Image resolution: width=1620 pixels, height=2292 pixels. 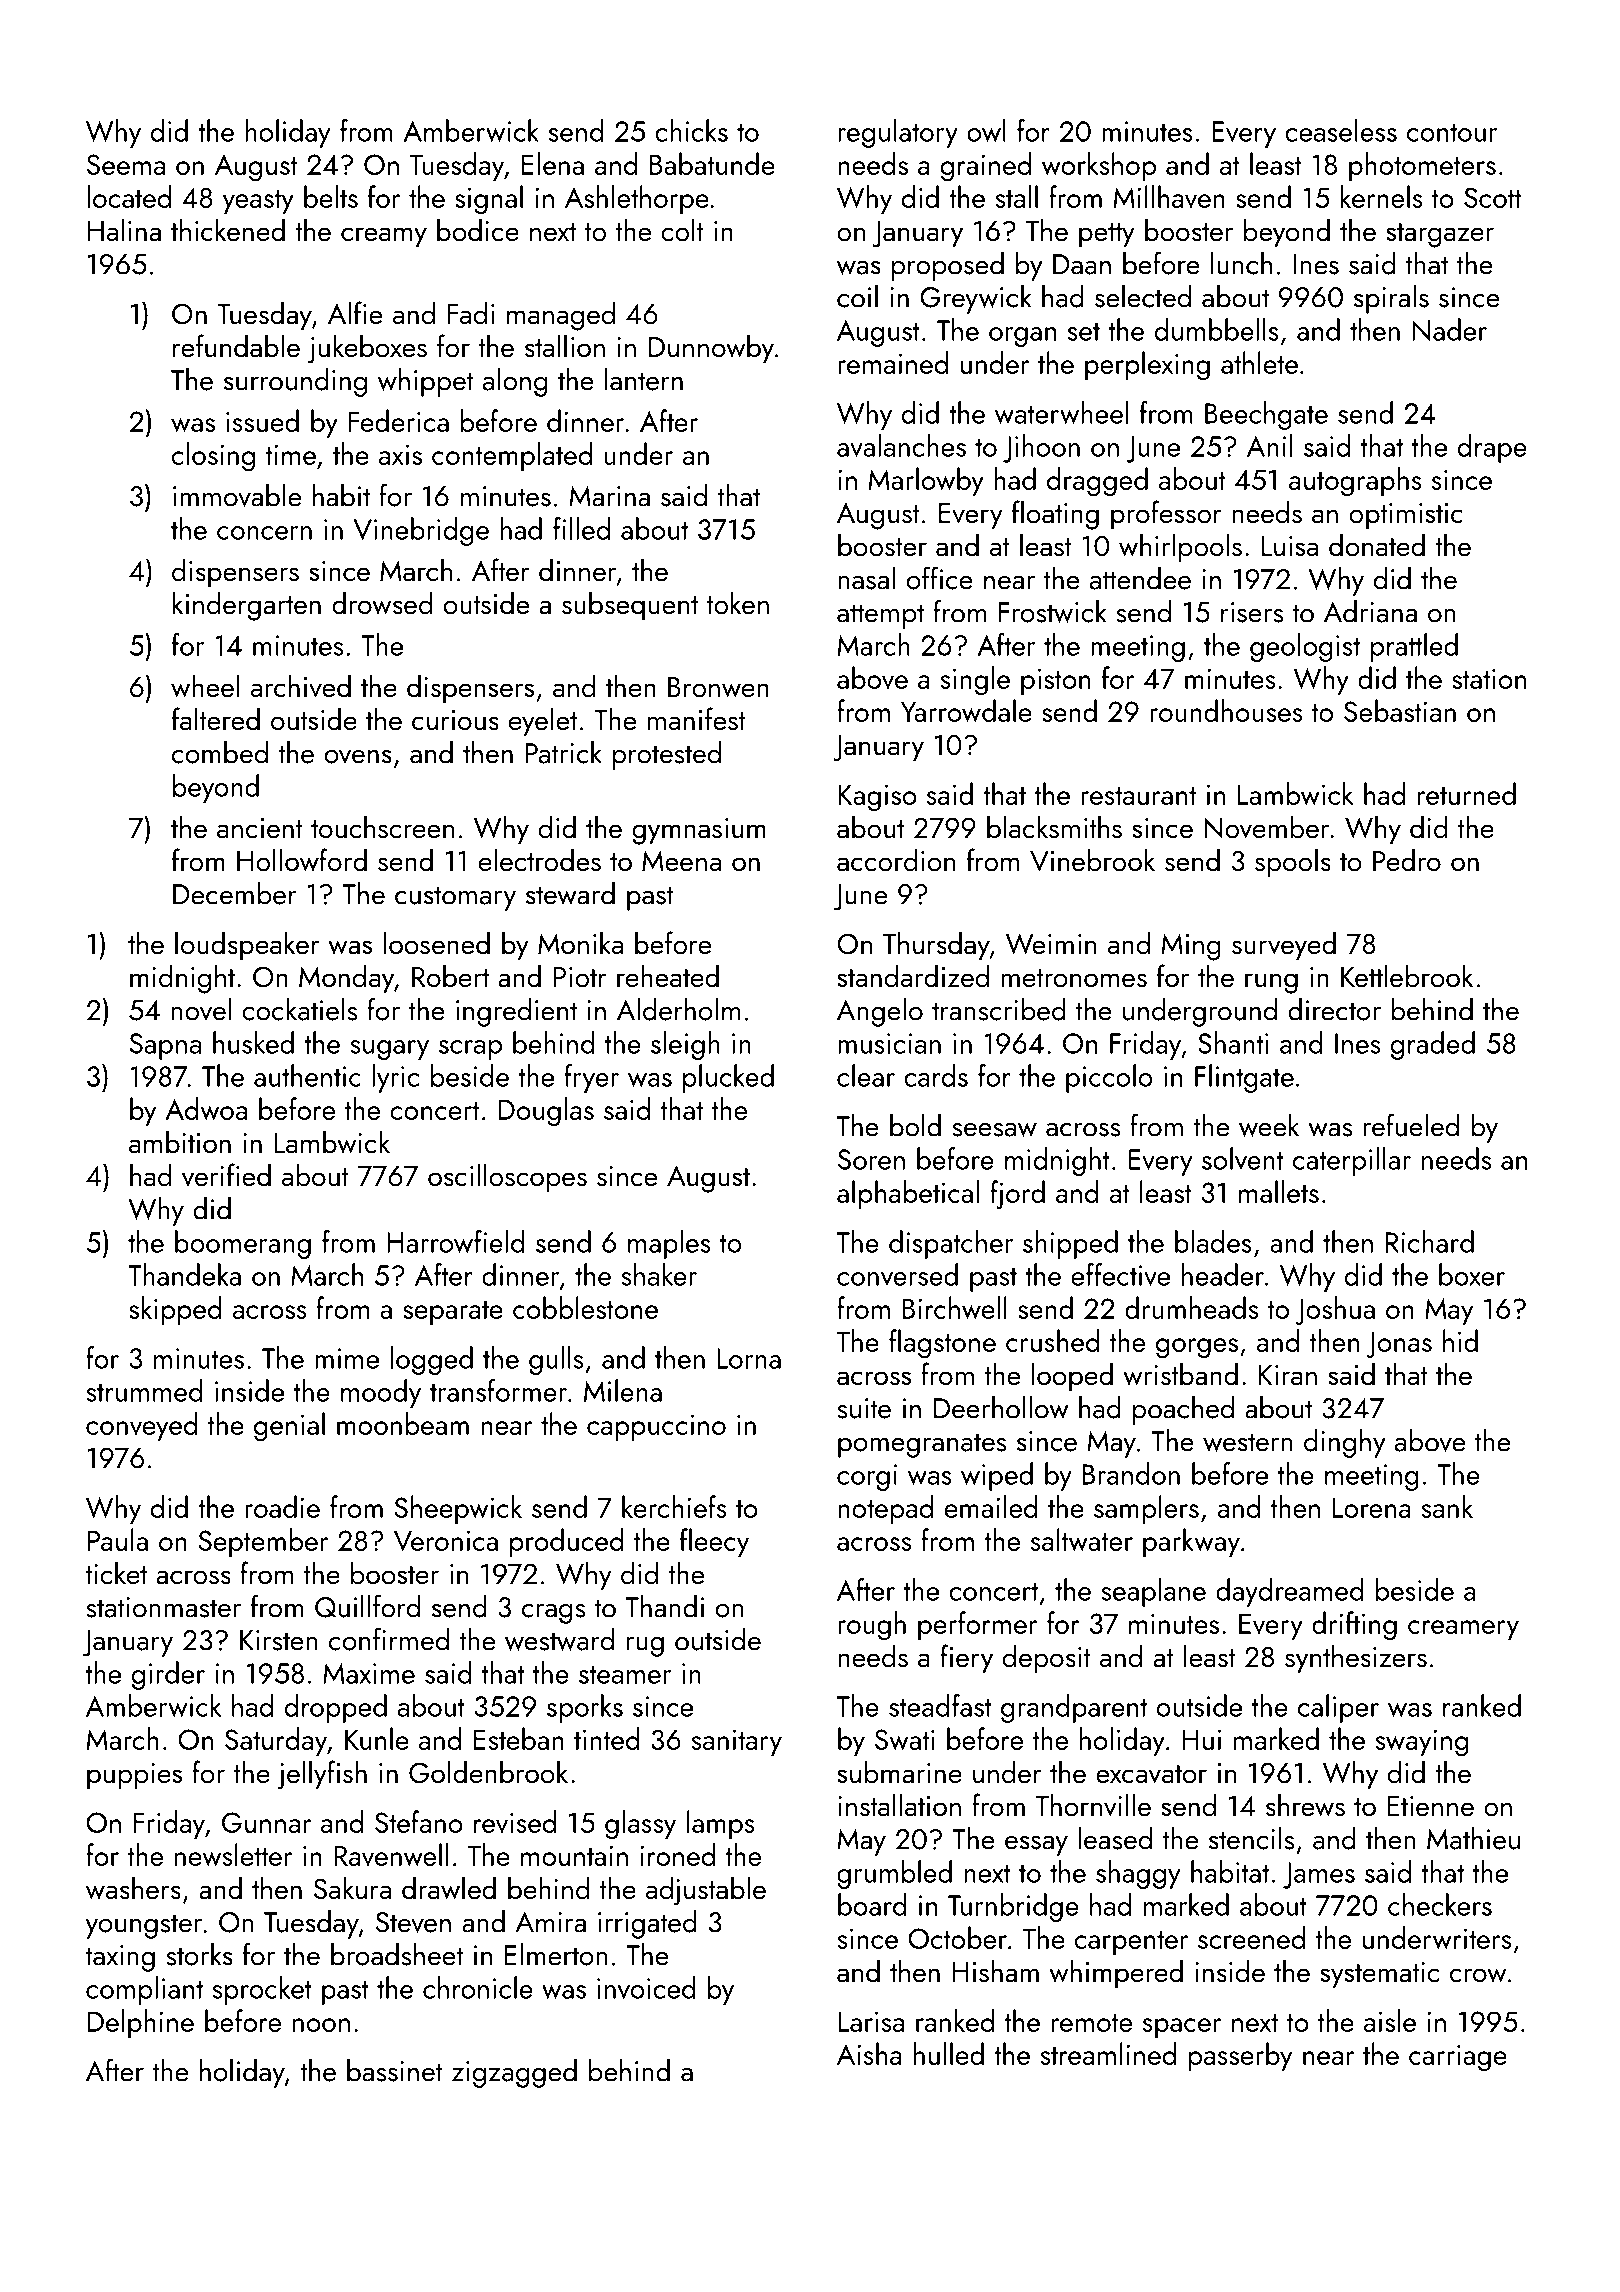 I want to click on moonbeam, so click(x=403, y=1423).
